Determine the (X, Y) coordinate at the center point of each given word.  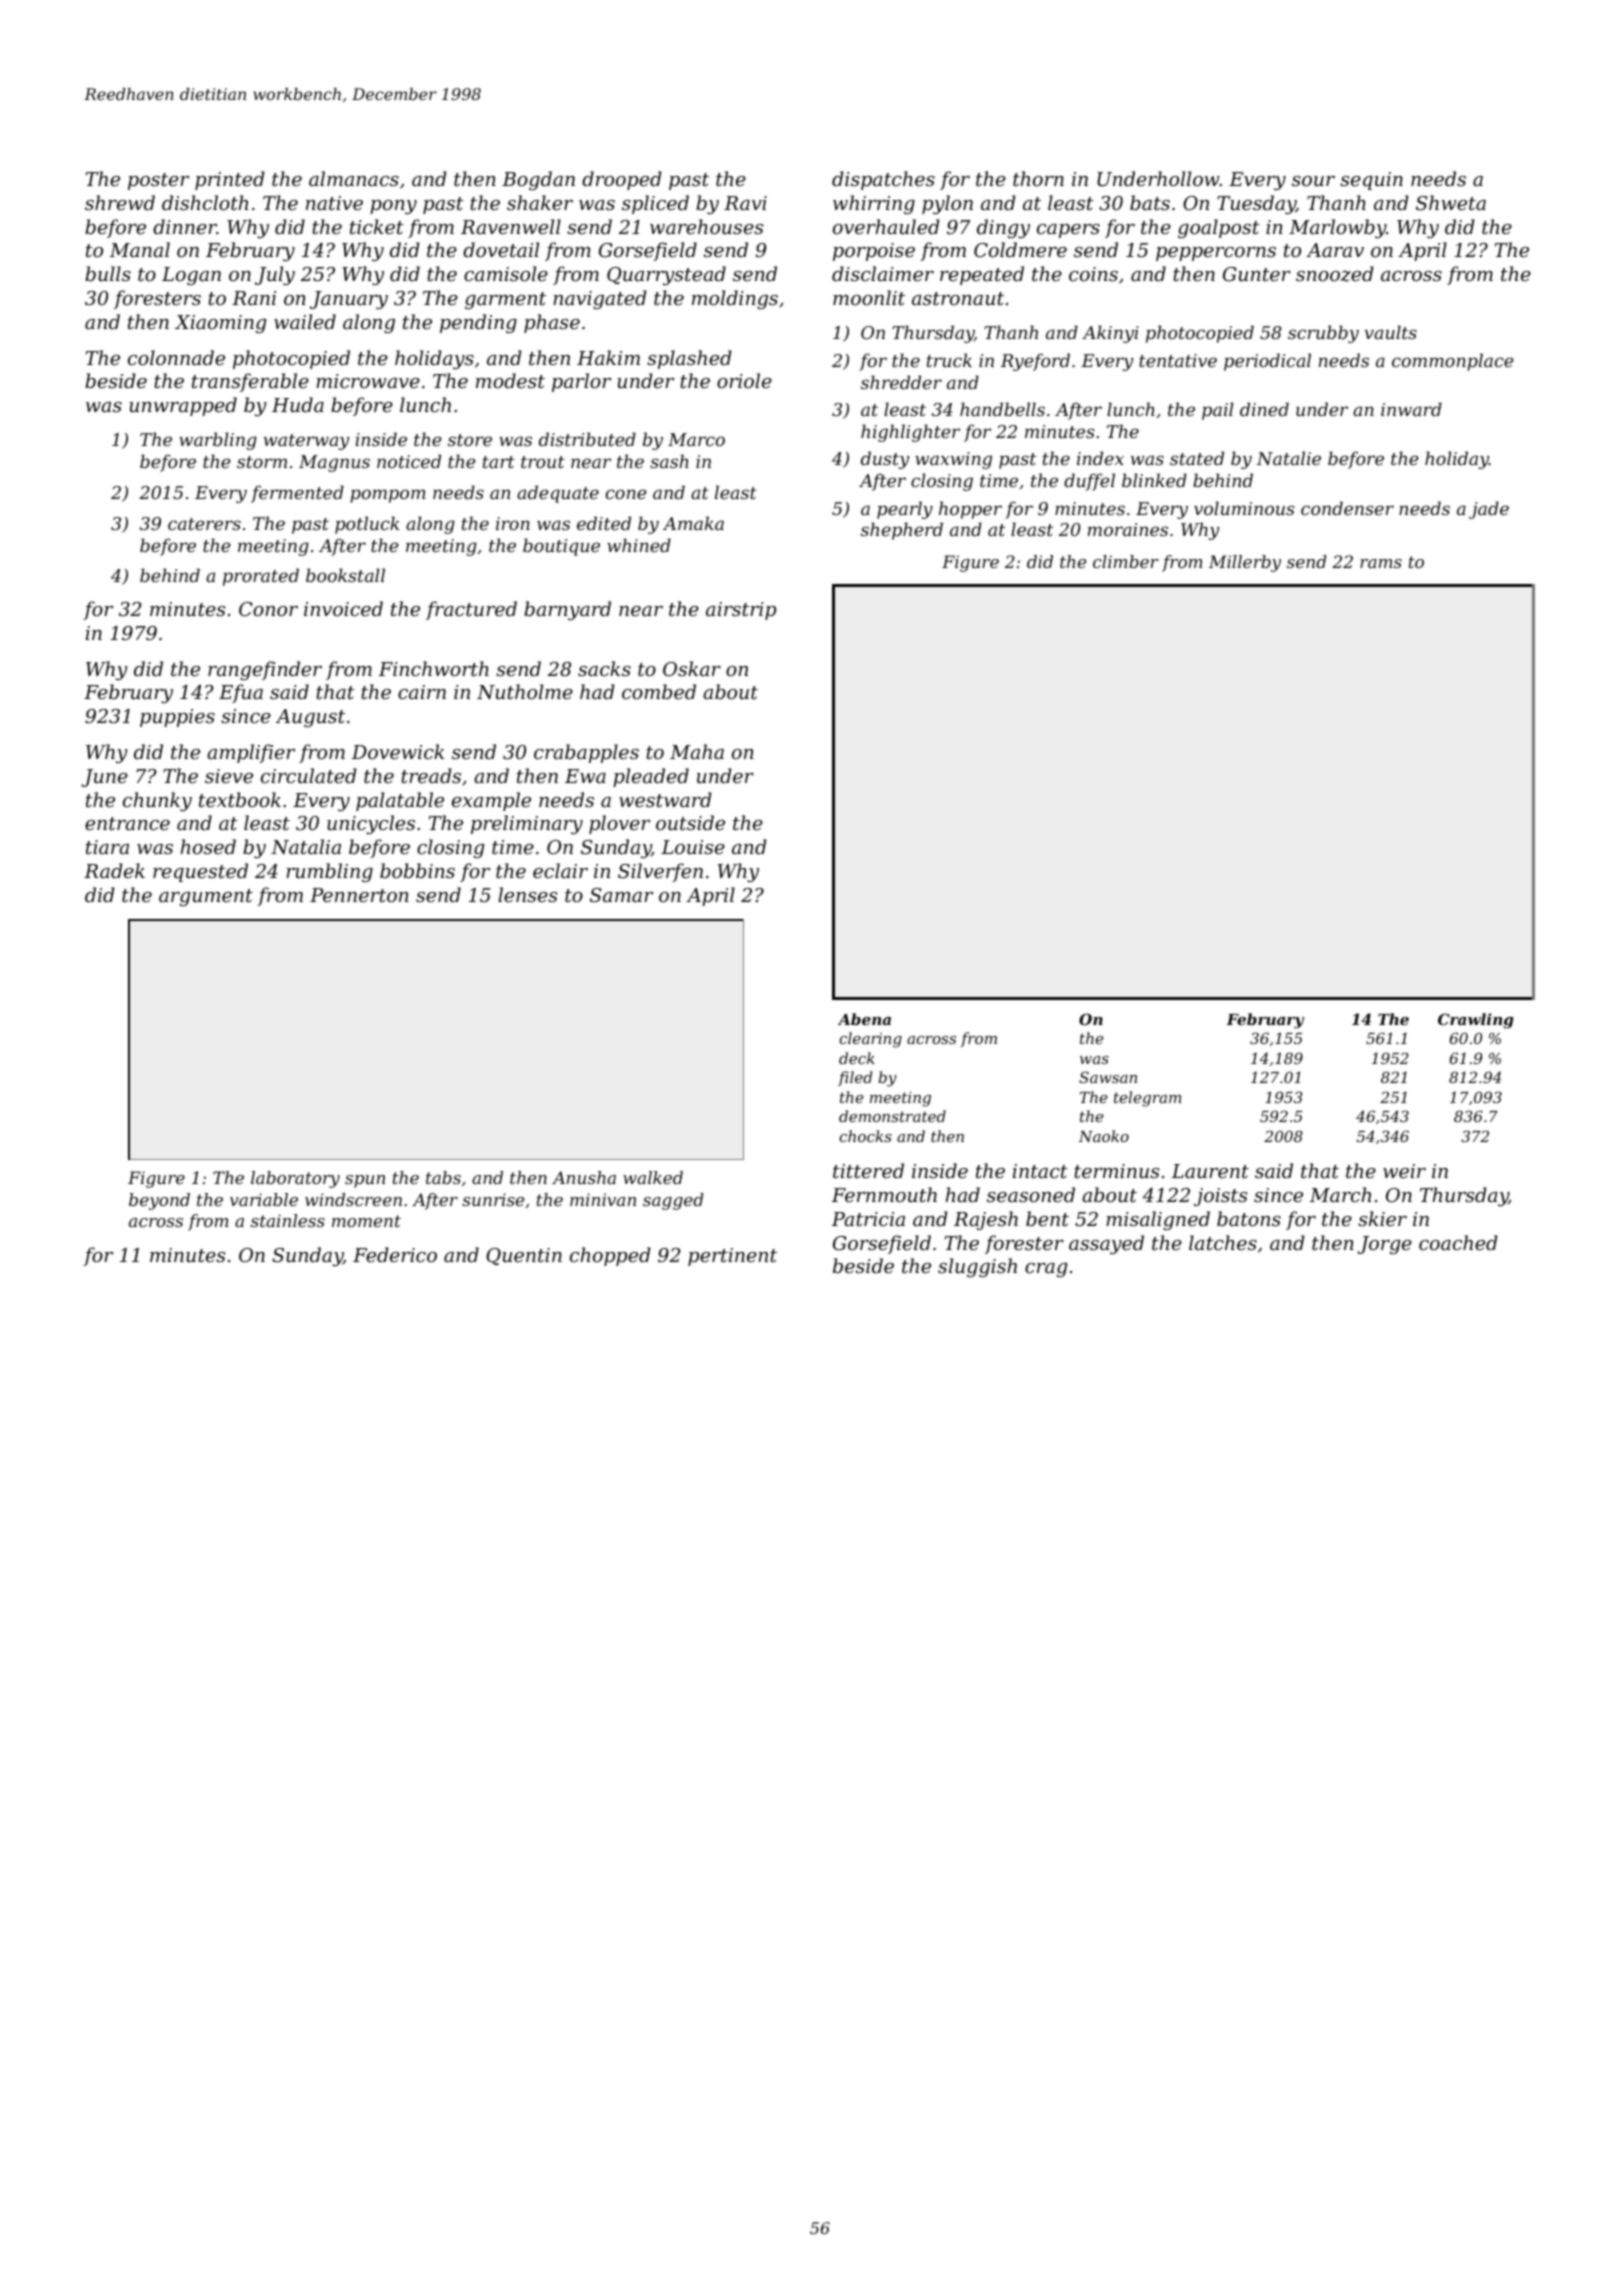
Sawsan (1108, 1077)
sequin (1371, 181)
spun (365, 1181)
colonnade (176, 357)
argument (206, 897)
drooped (621, 180)
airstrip (741, 611)
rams (1381, 563)
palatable (400, 801)
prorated (261, 577)
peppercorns (1216, 254)
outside (690, 822)
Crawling (1475, 1021)
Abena (864, 1019)
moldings (735, 299)
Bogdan (538, 180)
